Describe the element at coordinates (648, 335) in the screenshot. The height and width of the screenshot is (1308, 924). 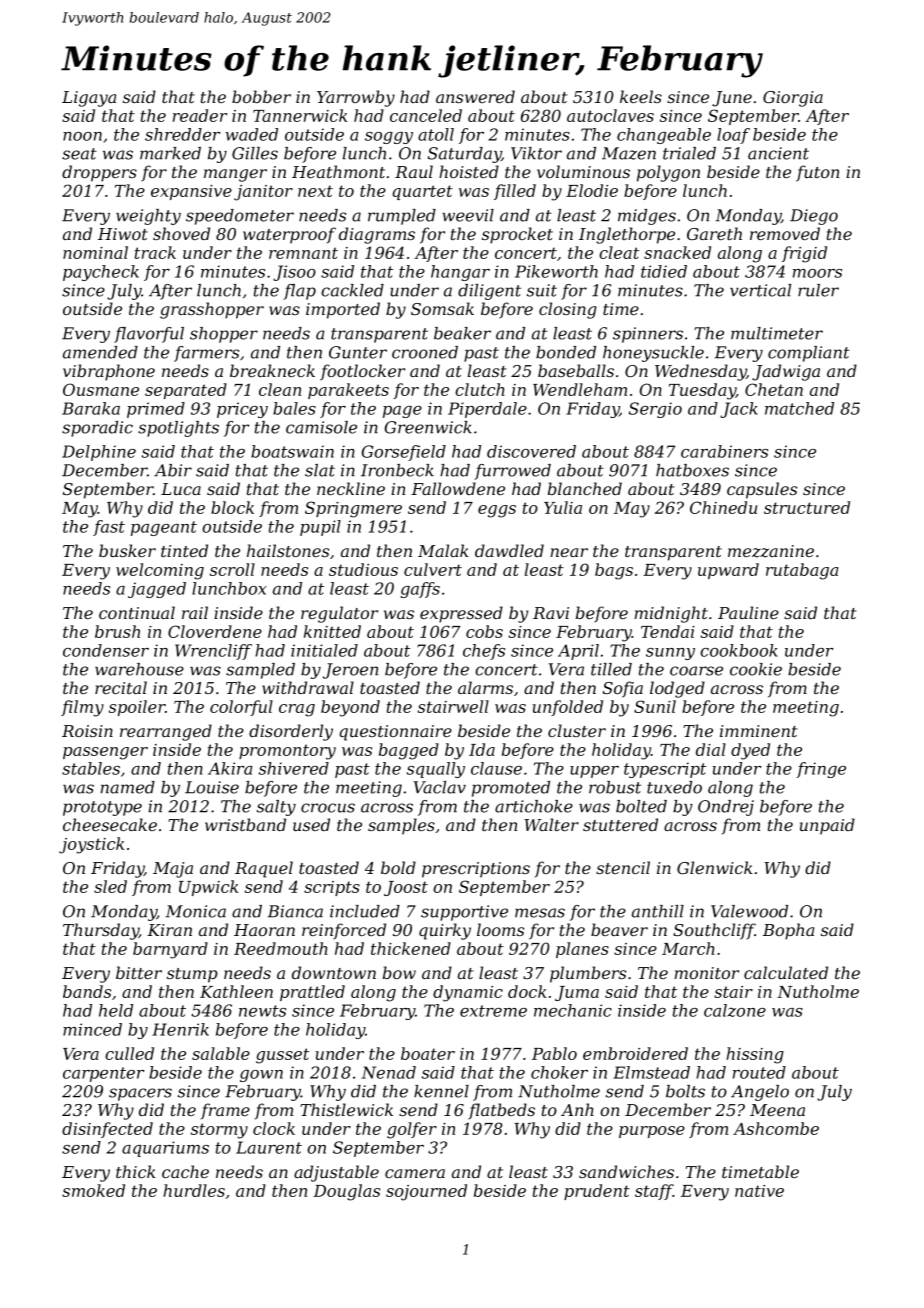
I see `spinners` at that location.
